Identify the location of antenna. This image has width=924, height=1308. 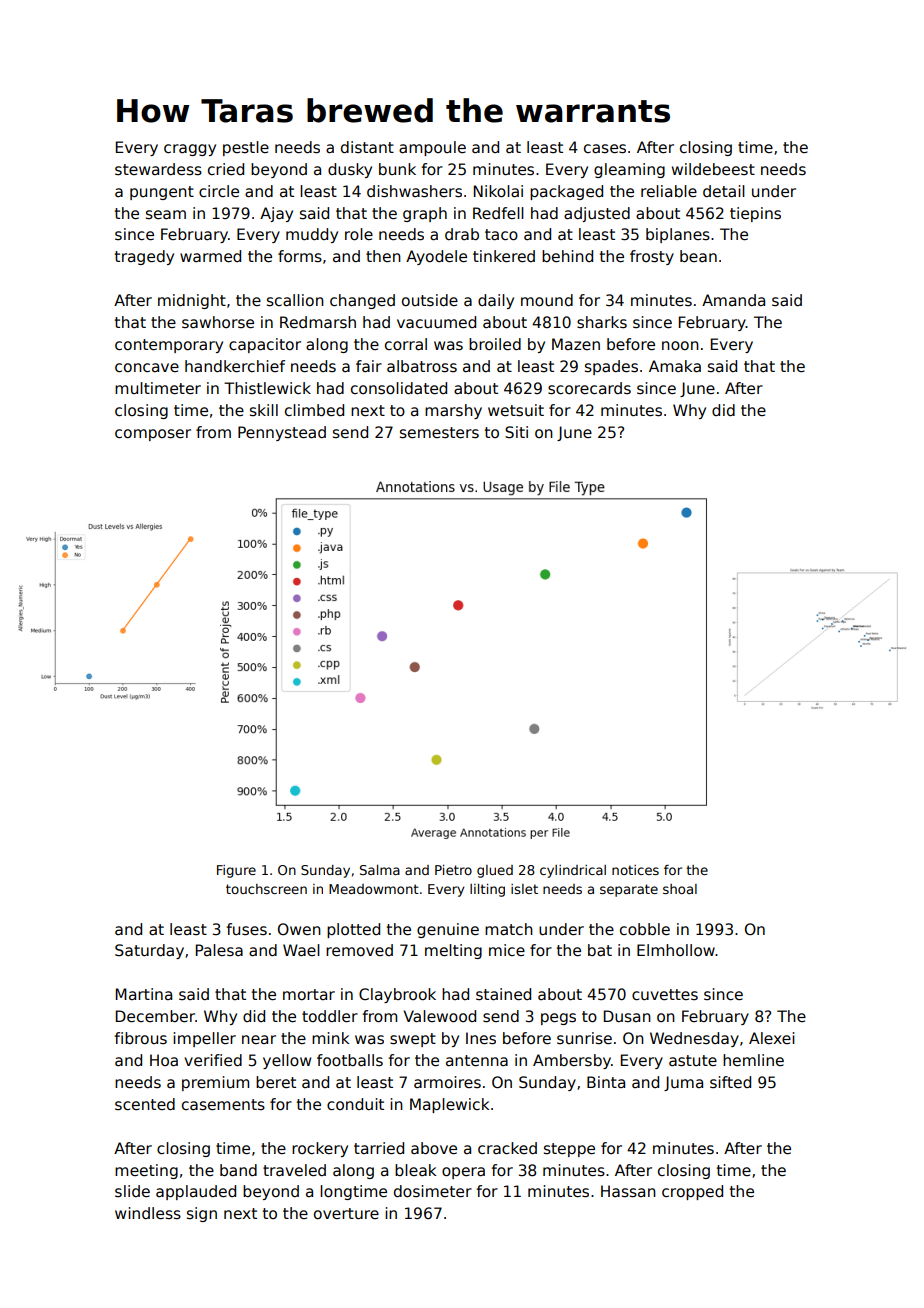
(477, 1060).
